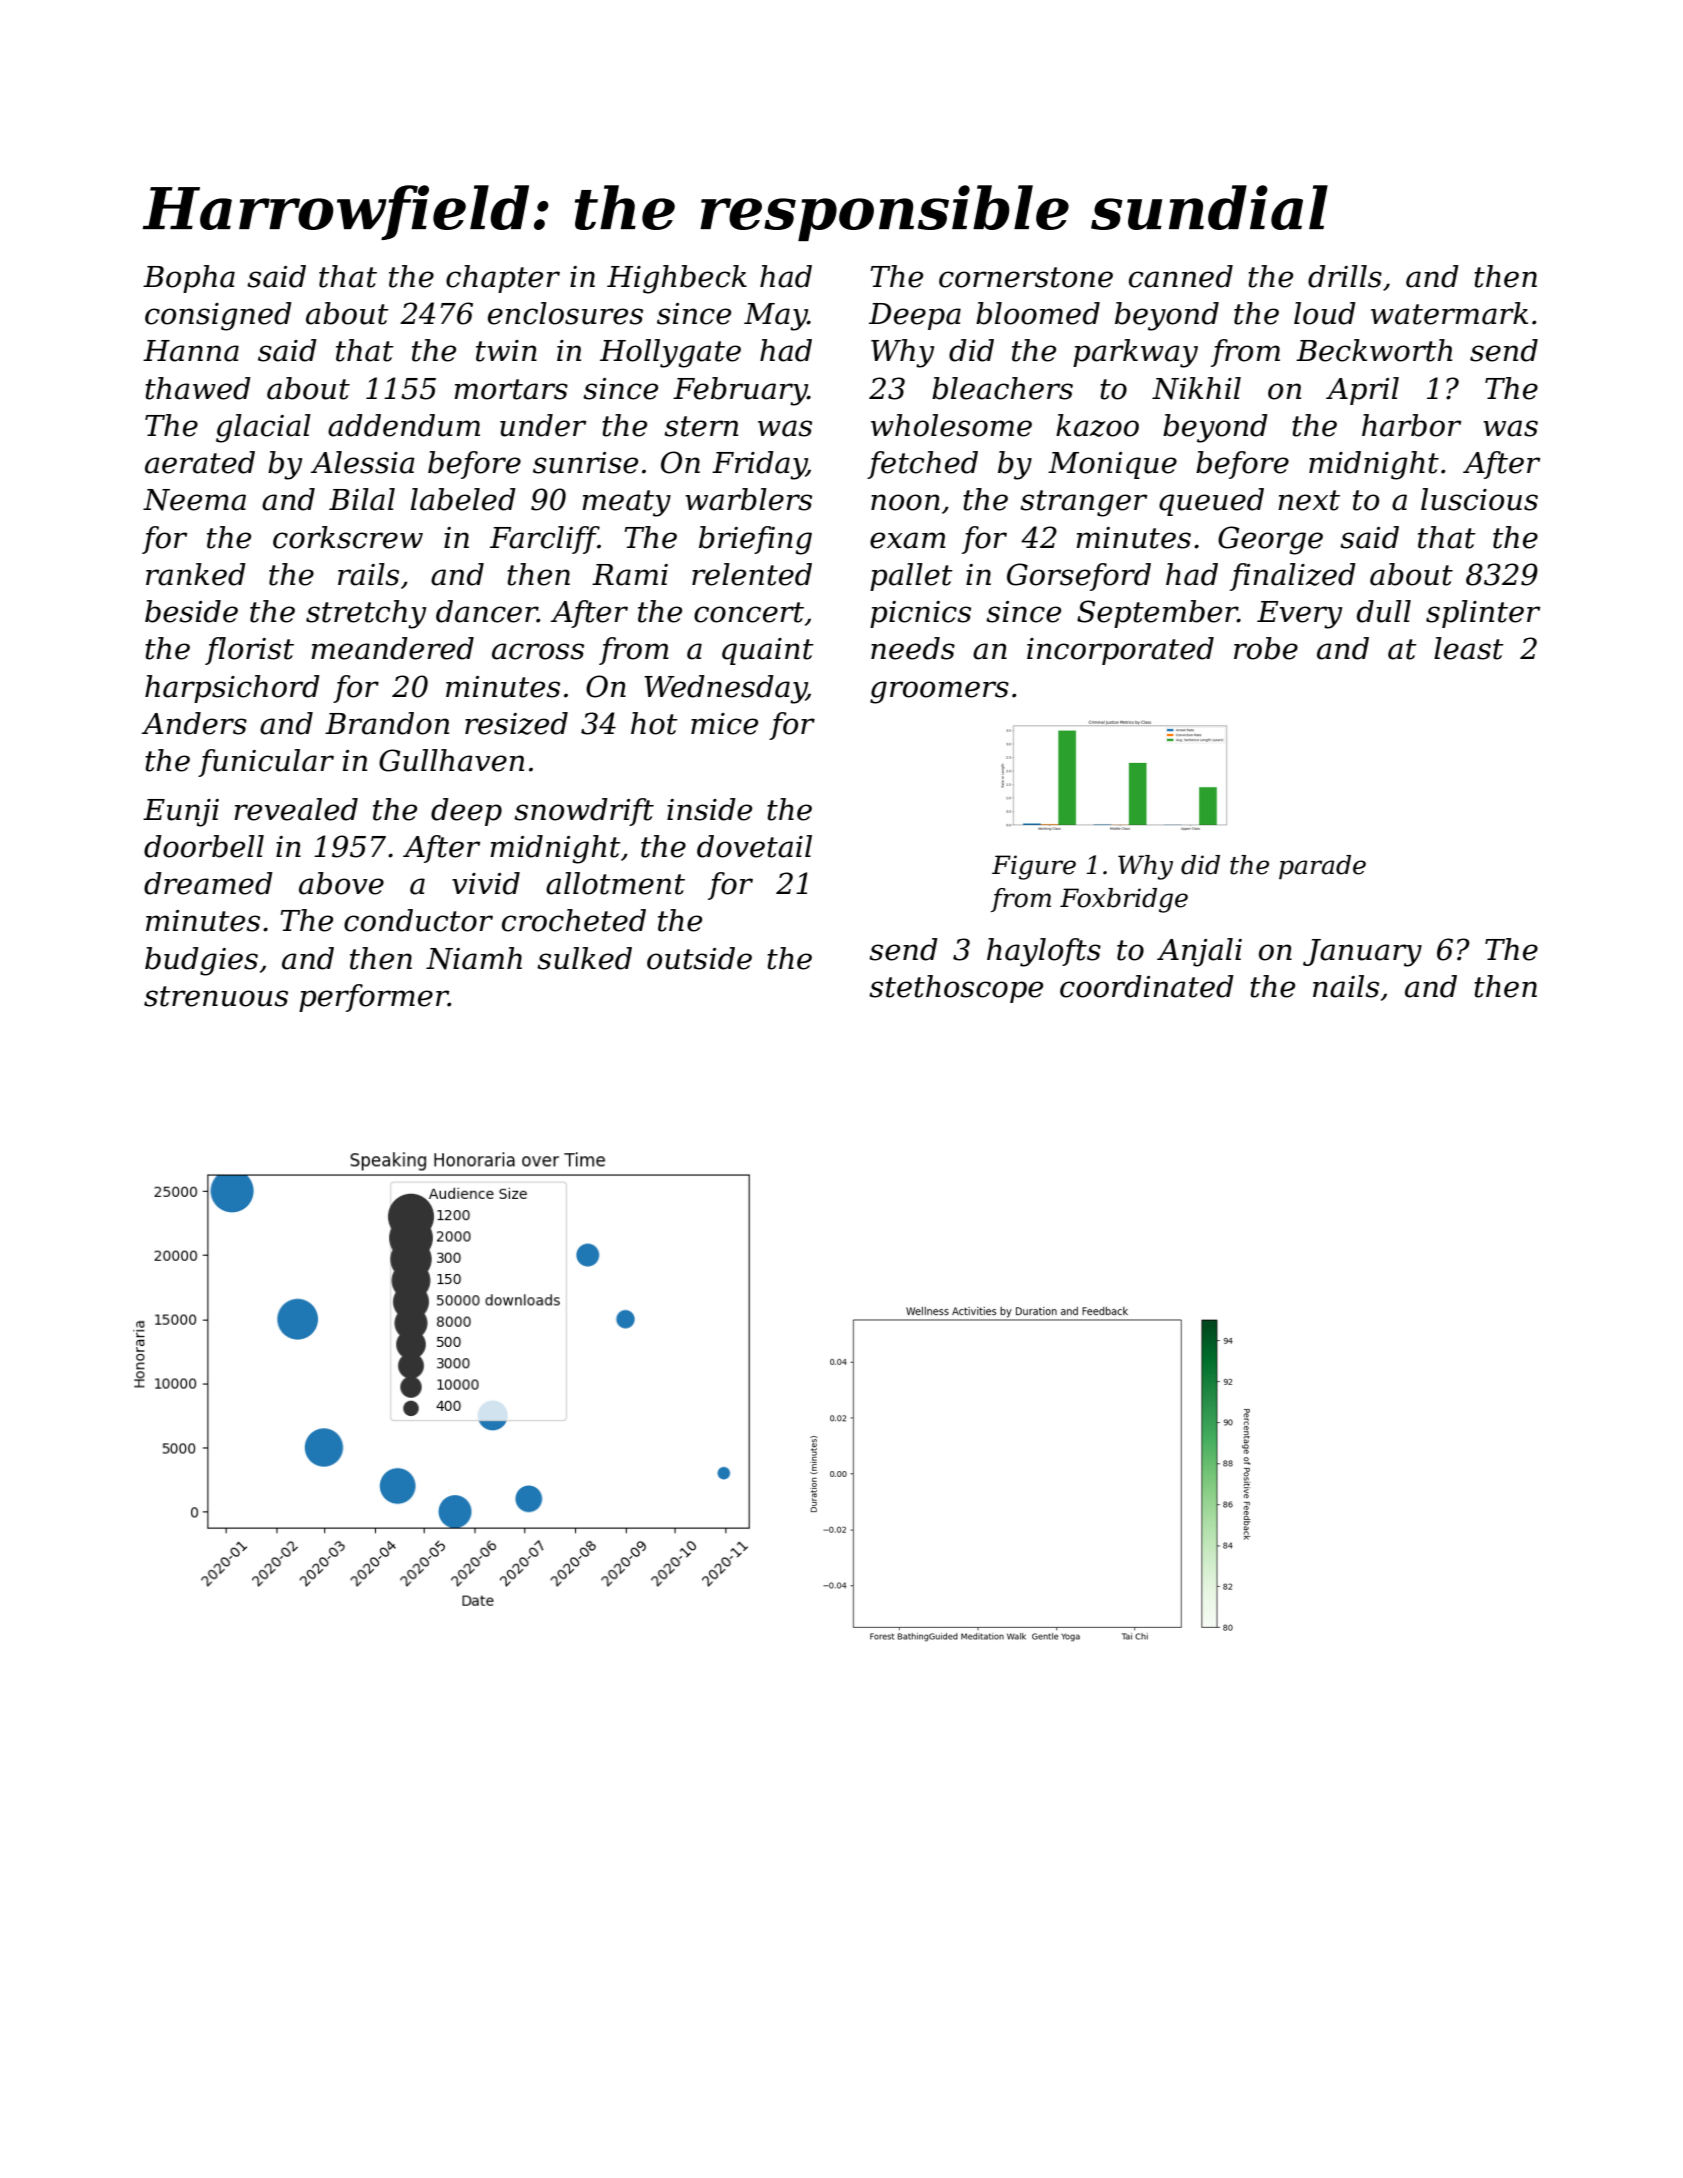  I want to click on revealed, so click(296, 809).
